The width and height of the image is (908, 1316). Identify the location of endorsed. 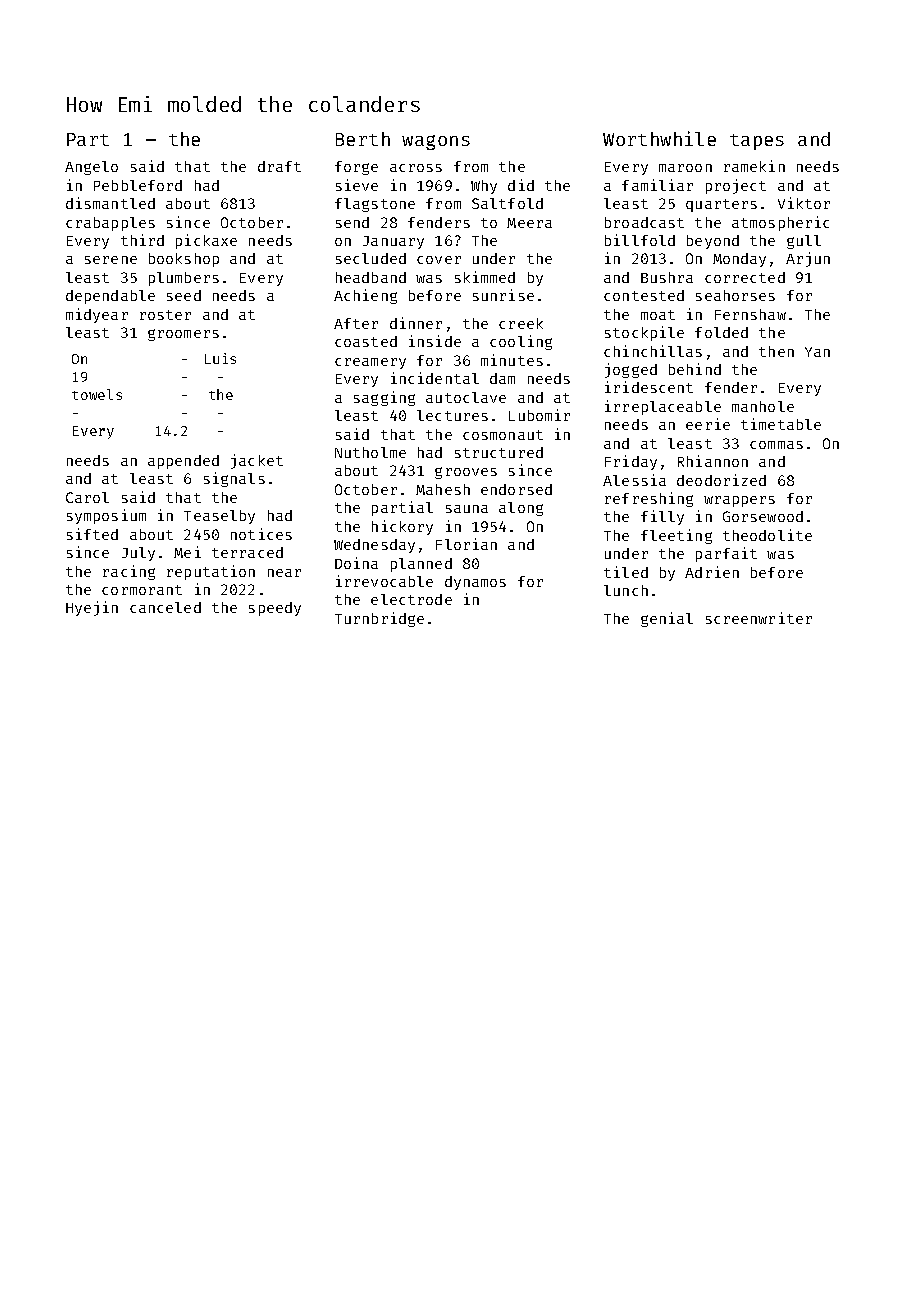
(516, 489).
